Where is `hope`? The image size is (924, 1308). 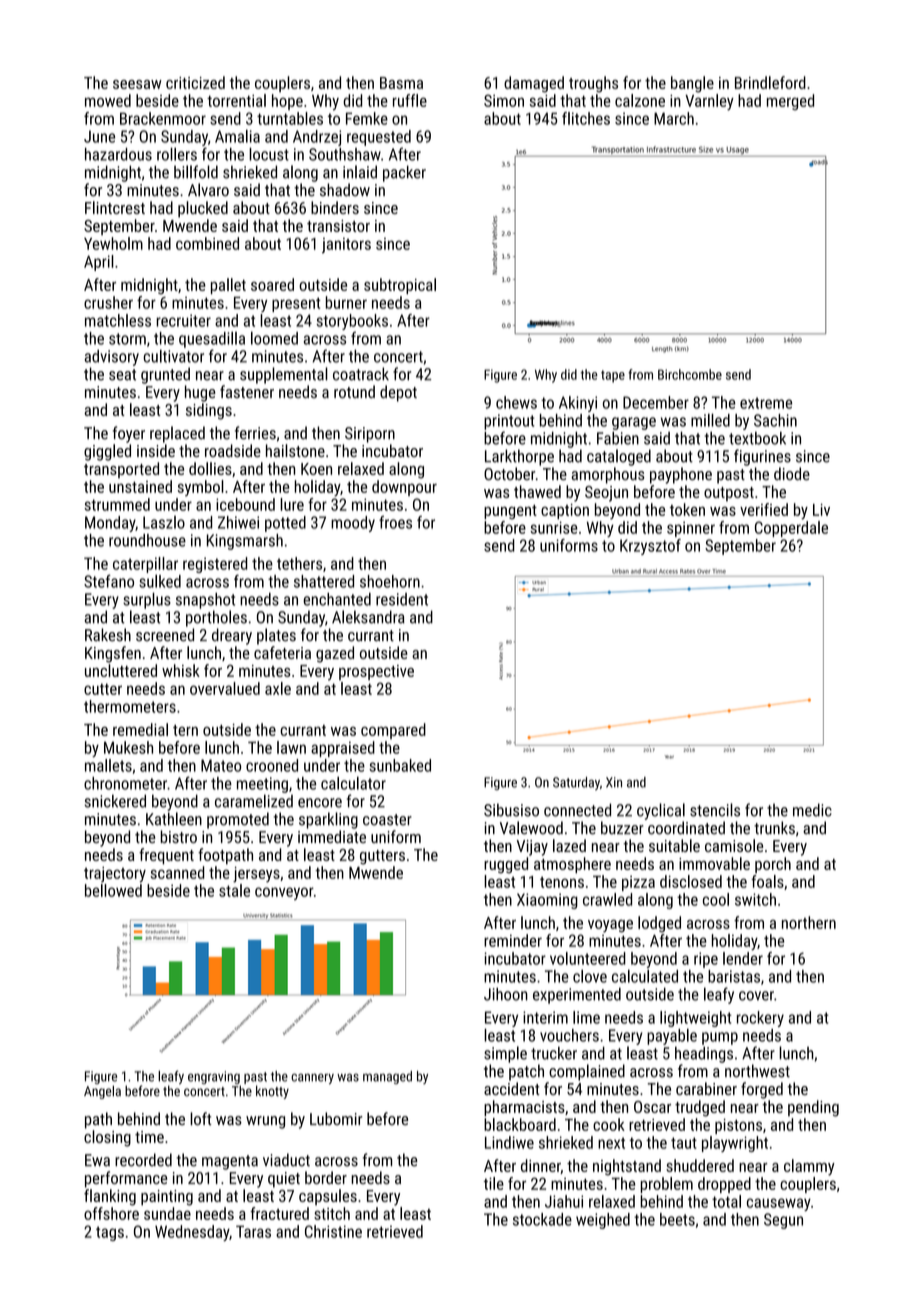
hope is located at coordinates (287, 102).
